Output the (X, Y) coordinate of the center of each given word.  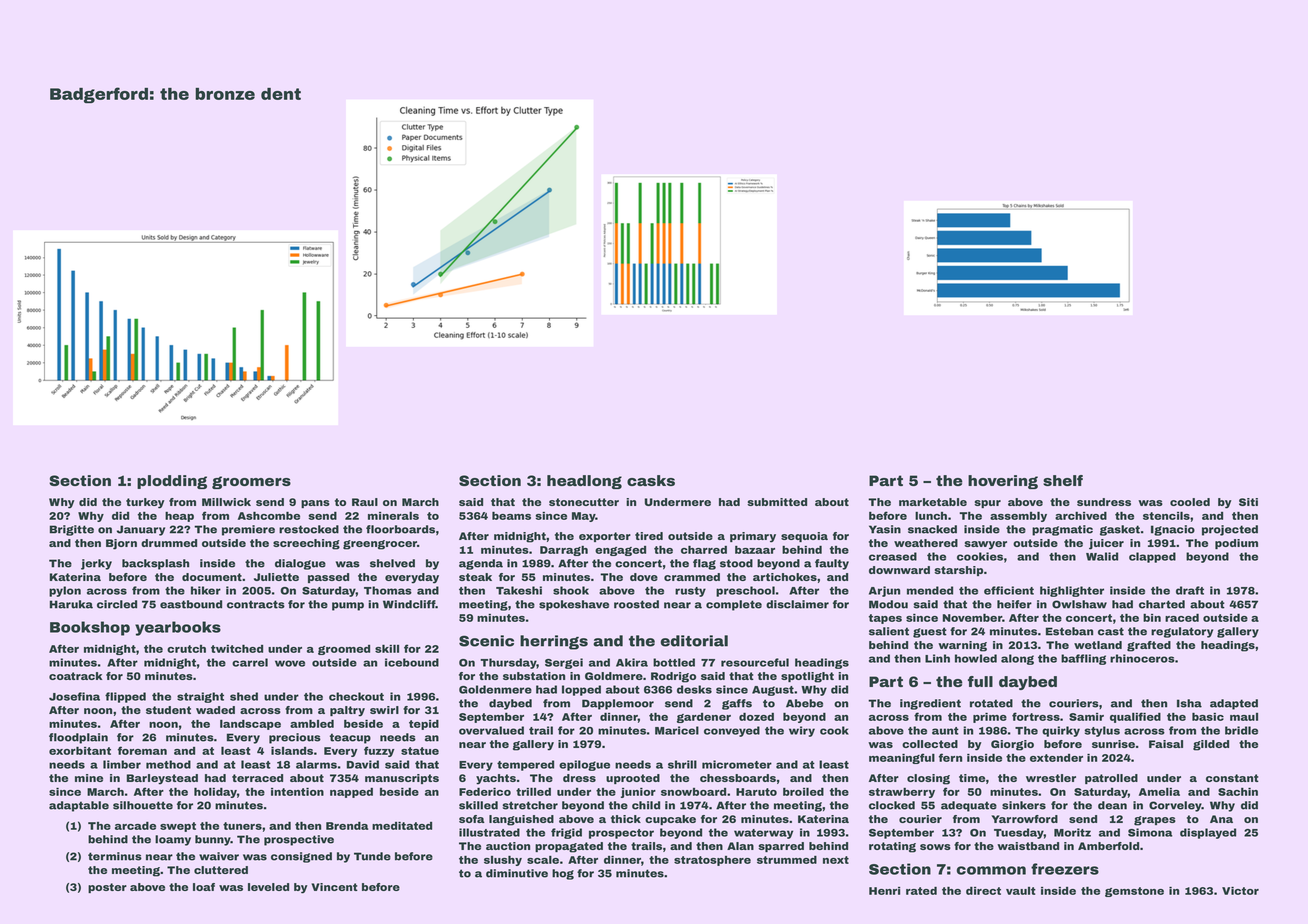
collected (930, 744)
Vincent (334, 887)
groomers (251, 482)
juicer (1106, 544)
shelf (1063, 480)
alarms (316, 764)
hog (563, 874)
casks (651, 480)
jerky (96, 564)
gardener (704, 718)
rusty (690, 592)
